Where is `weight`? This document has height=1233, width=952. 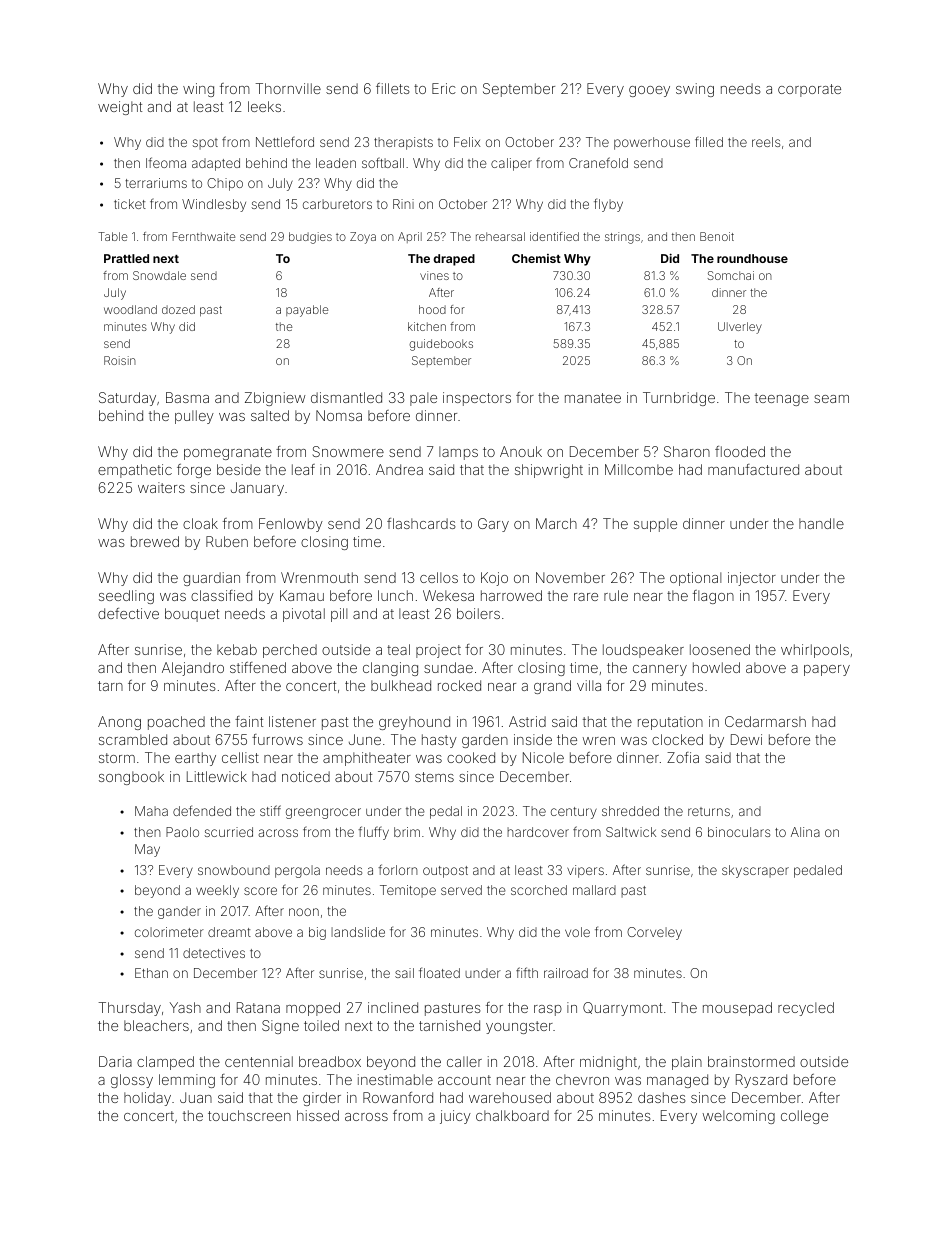 weight is located at coordinates (120, 108).
